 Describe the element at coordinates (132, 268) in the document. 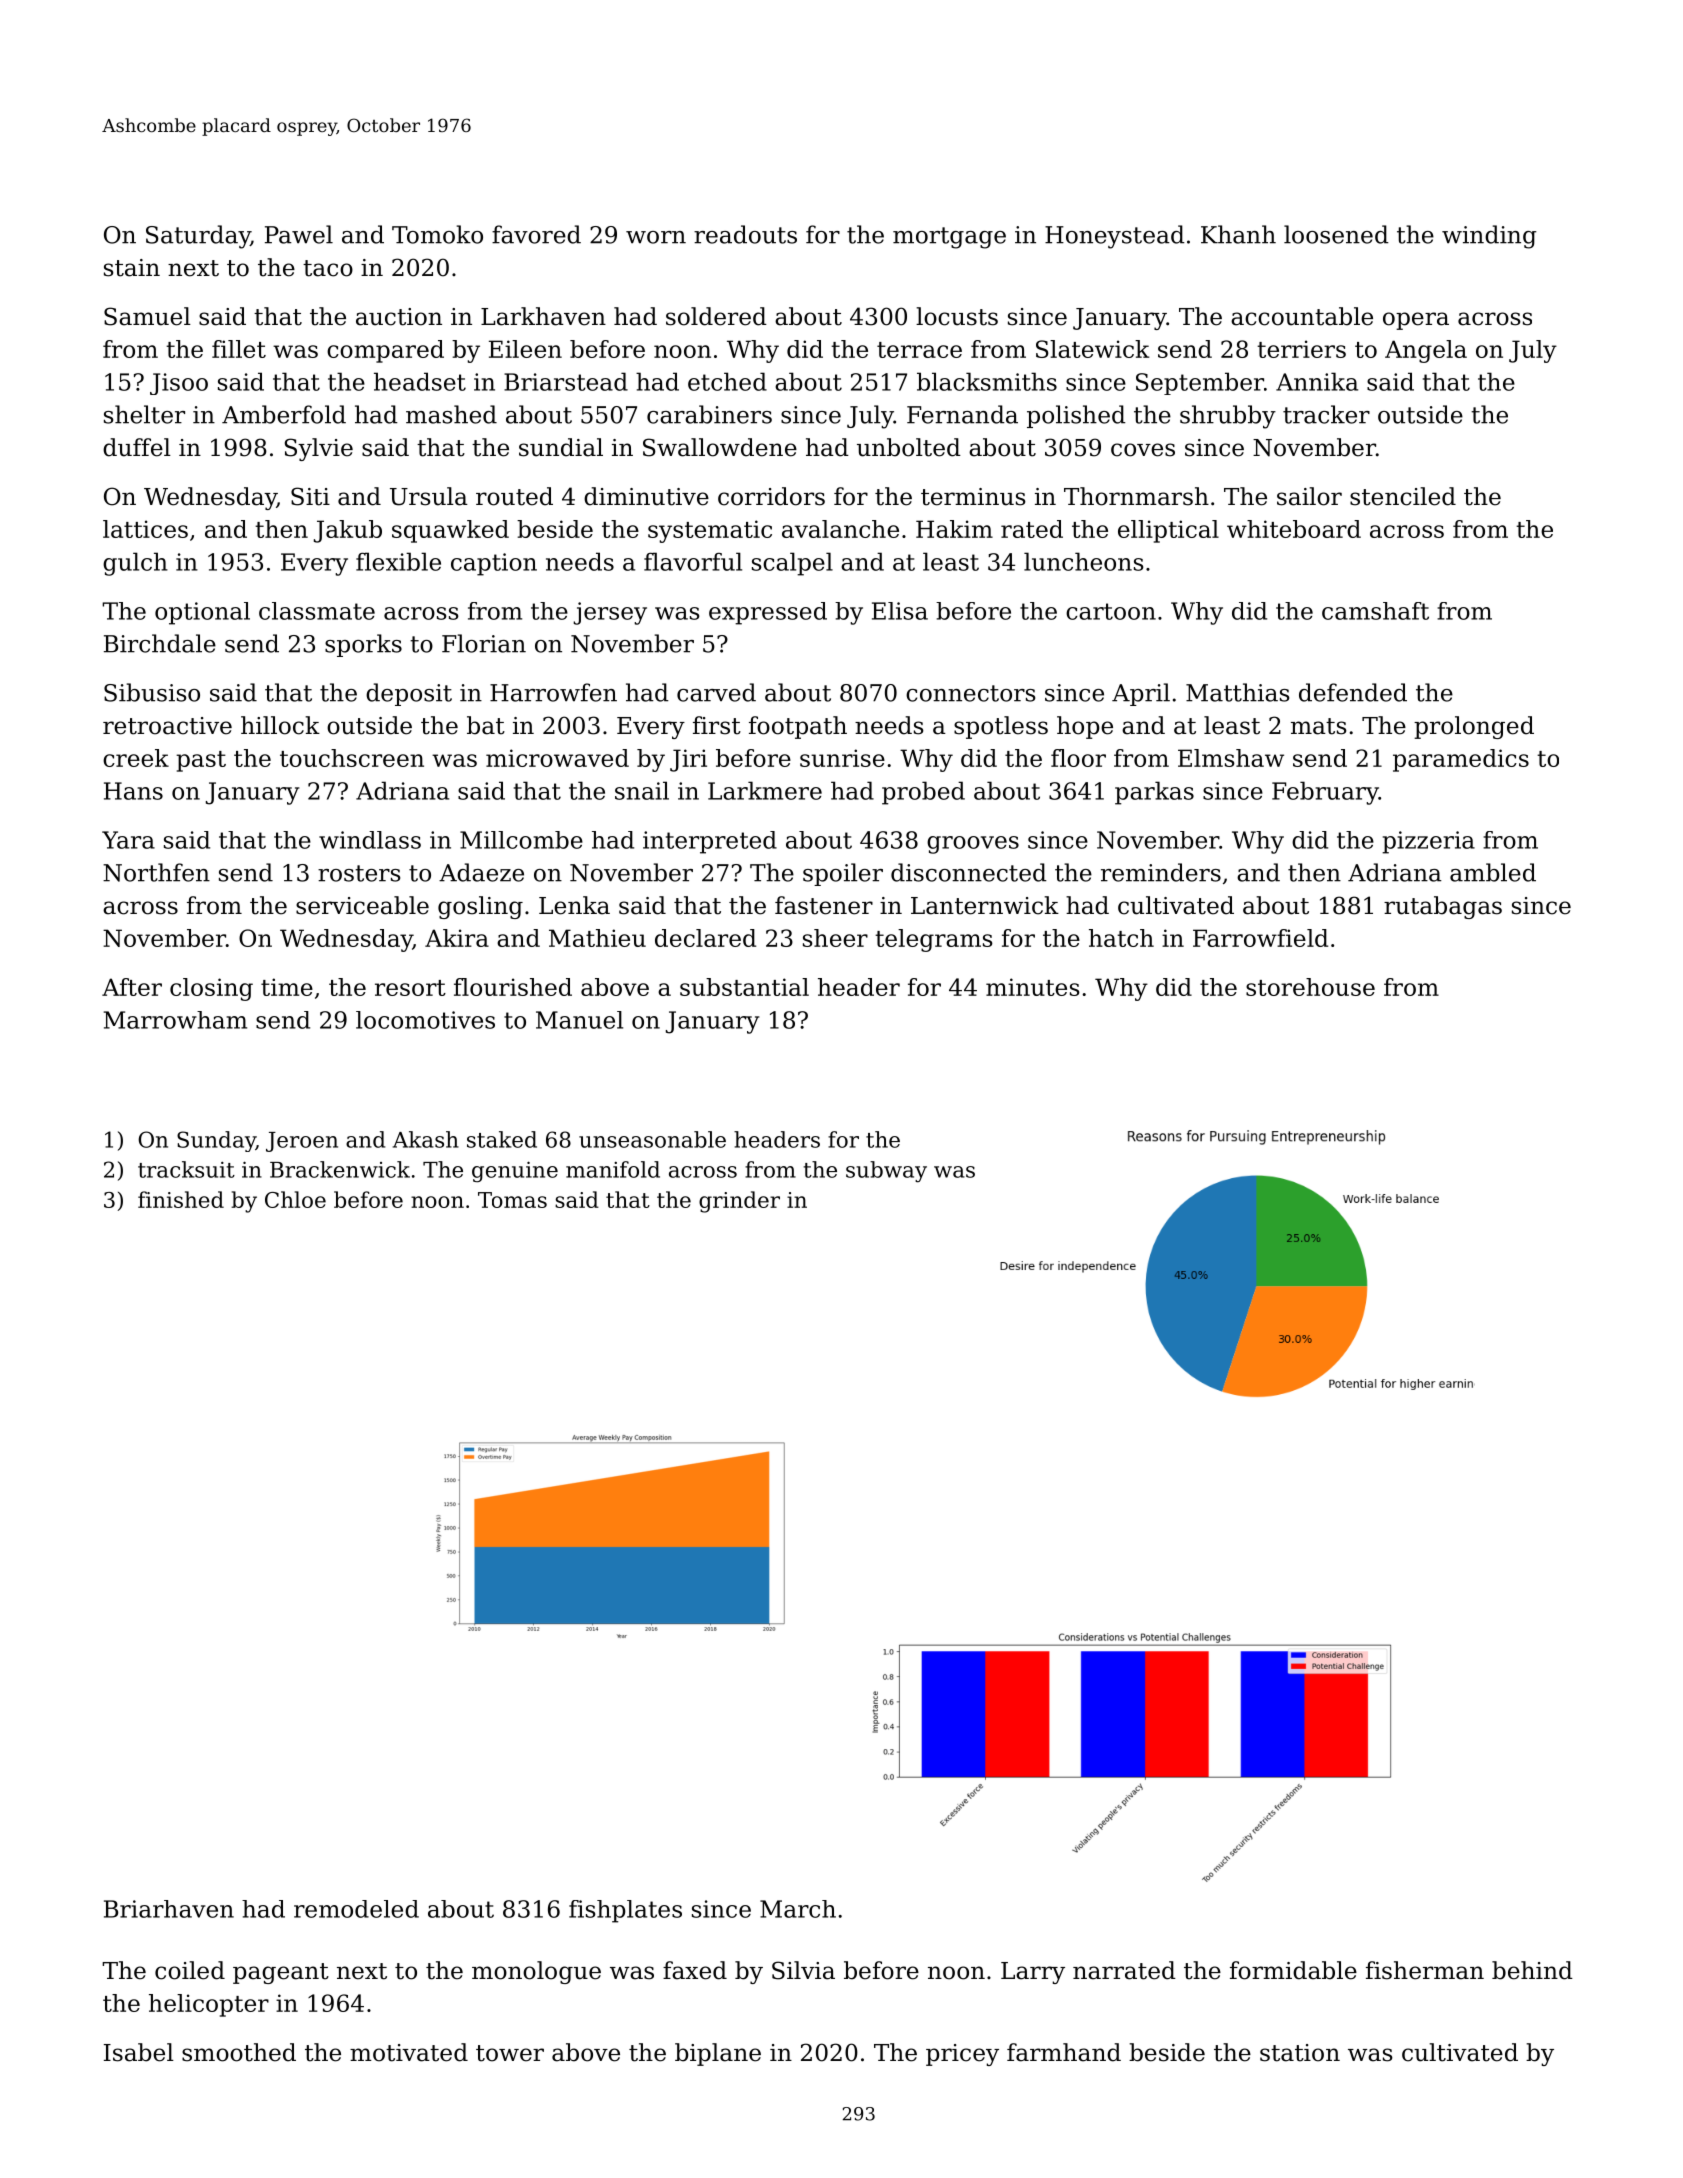

I see `stain` at that location.
